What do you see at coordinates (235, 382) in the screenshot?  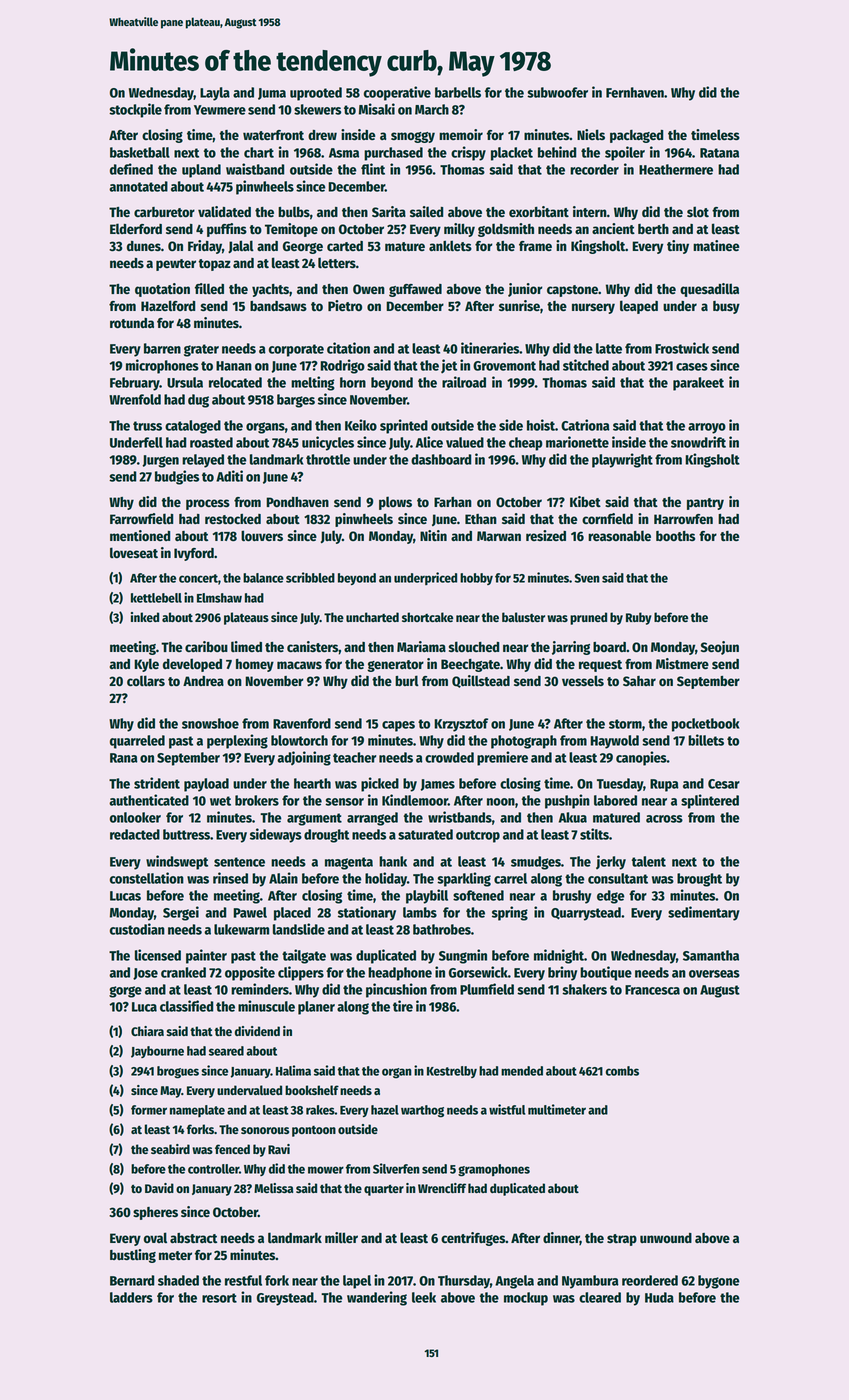 I see `relocated` at bounding box center [235, 382].
